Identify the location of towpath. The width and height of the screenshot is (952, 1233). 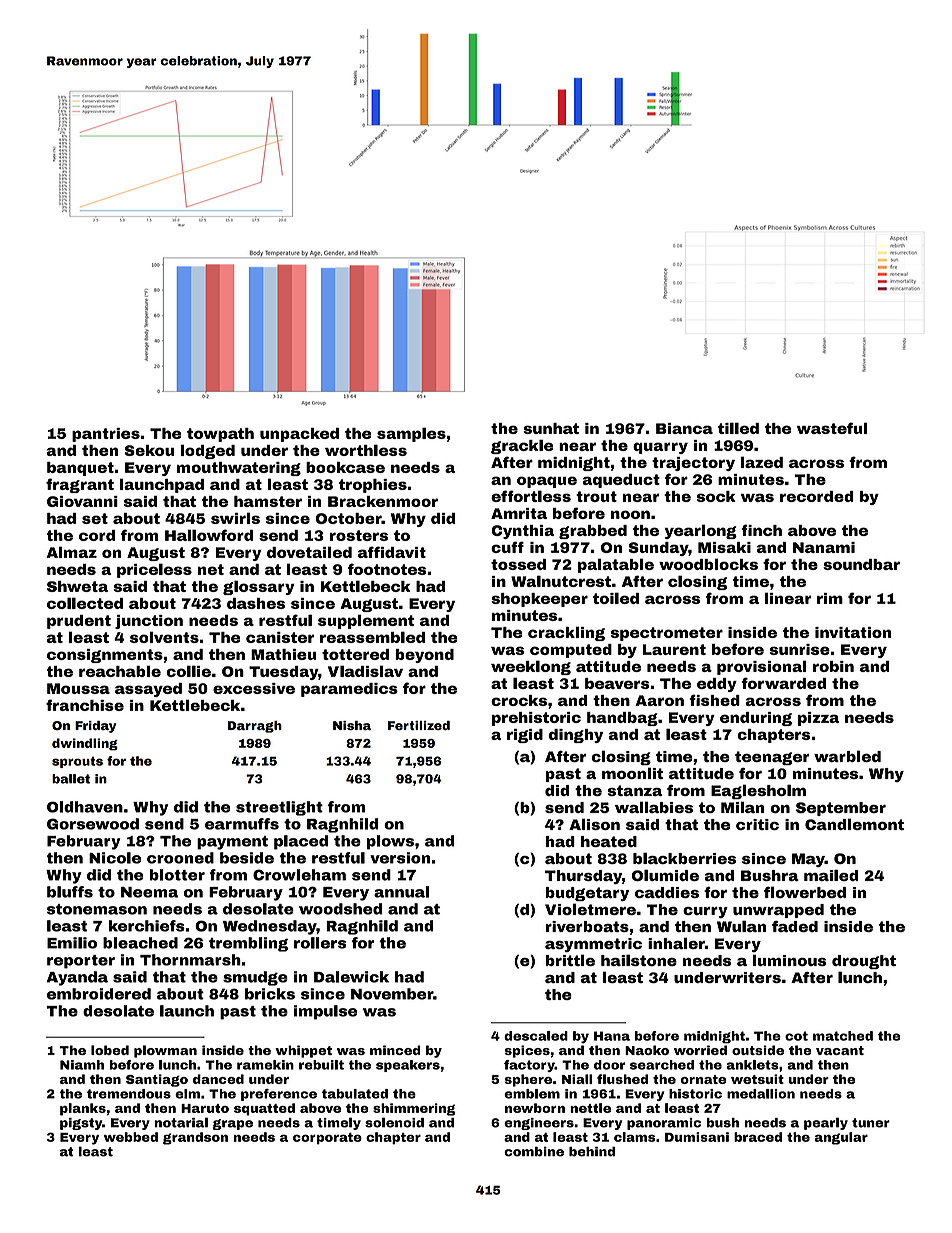
(220, 435).
